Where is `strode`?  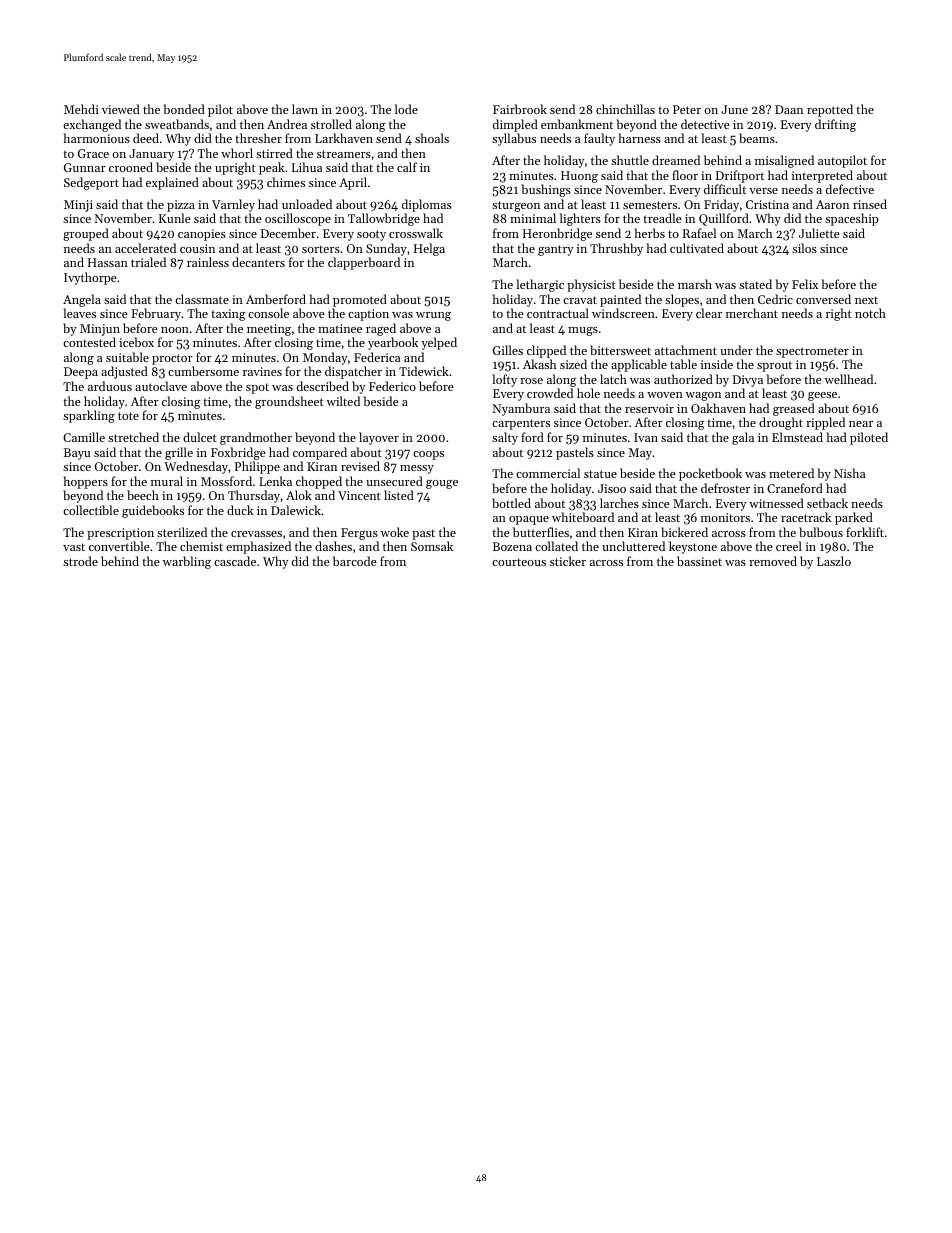 strode is located at coordinates (80, 561).
